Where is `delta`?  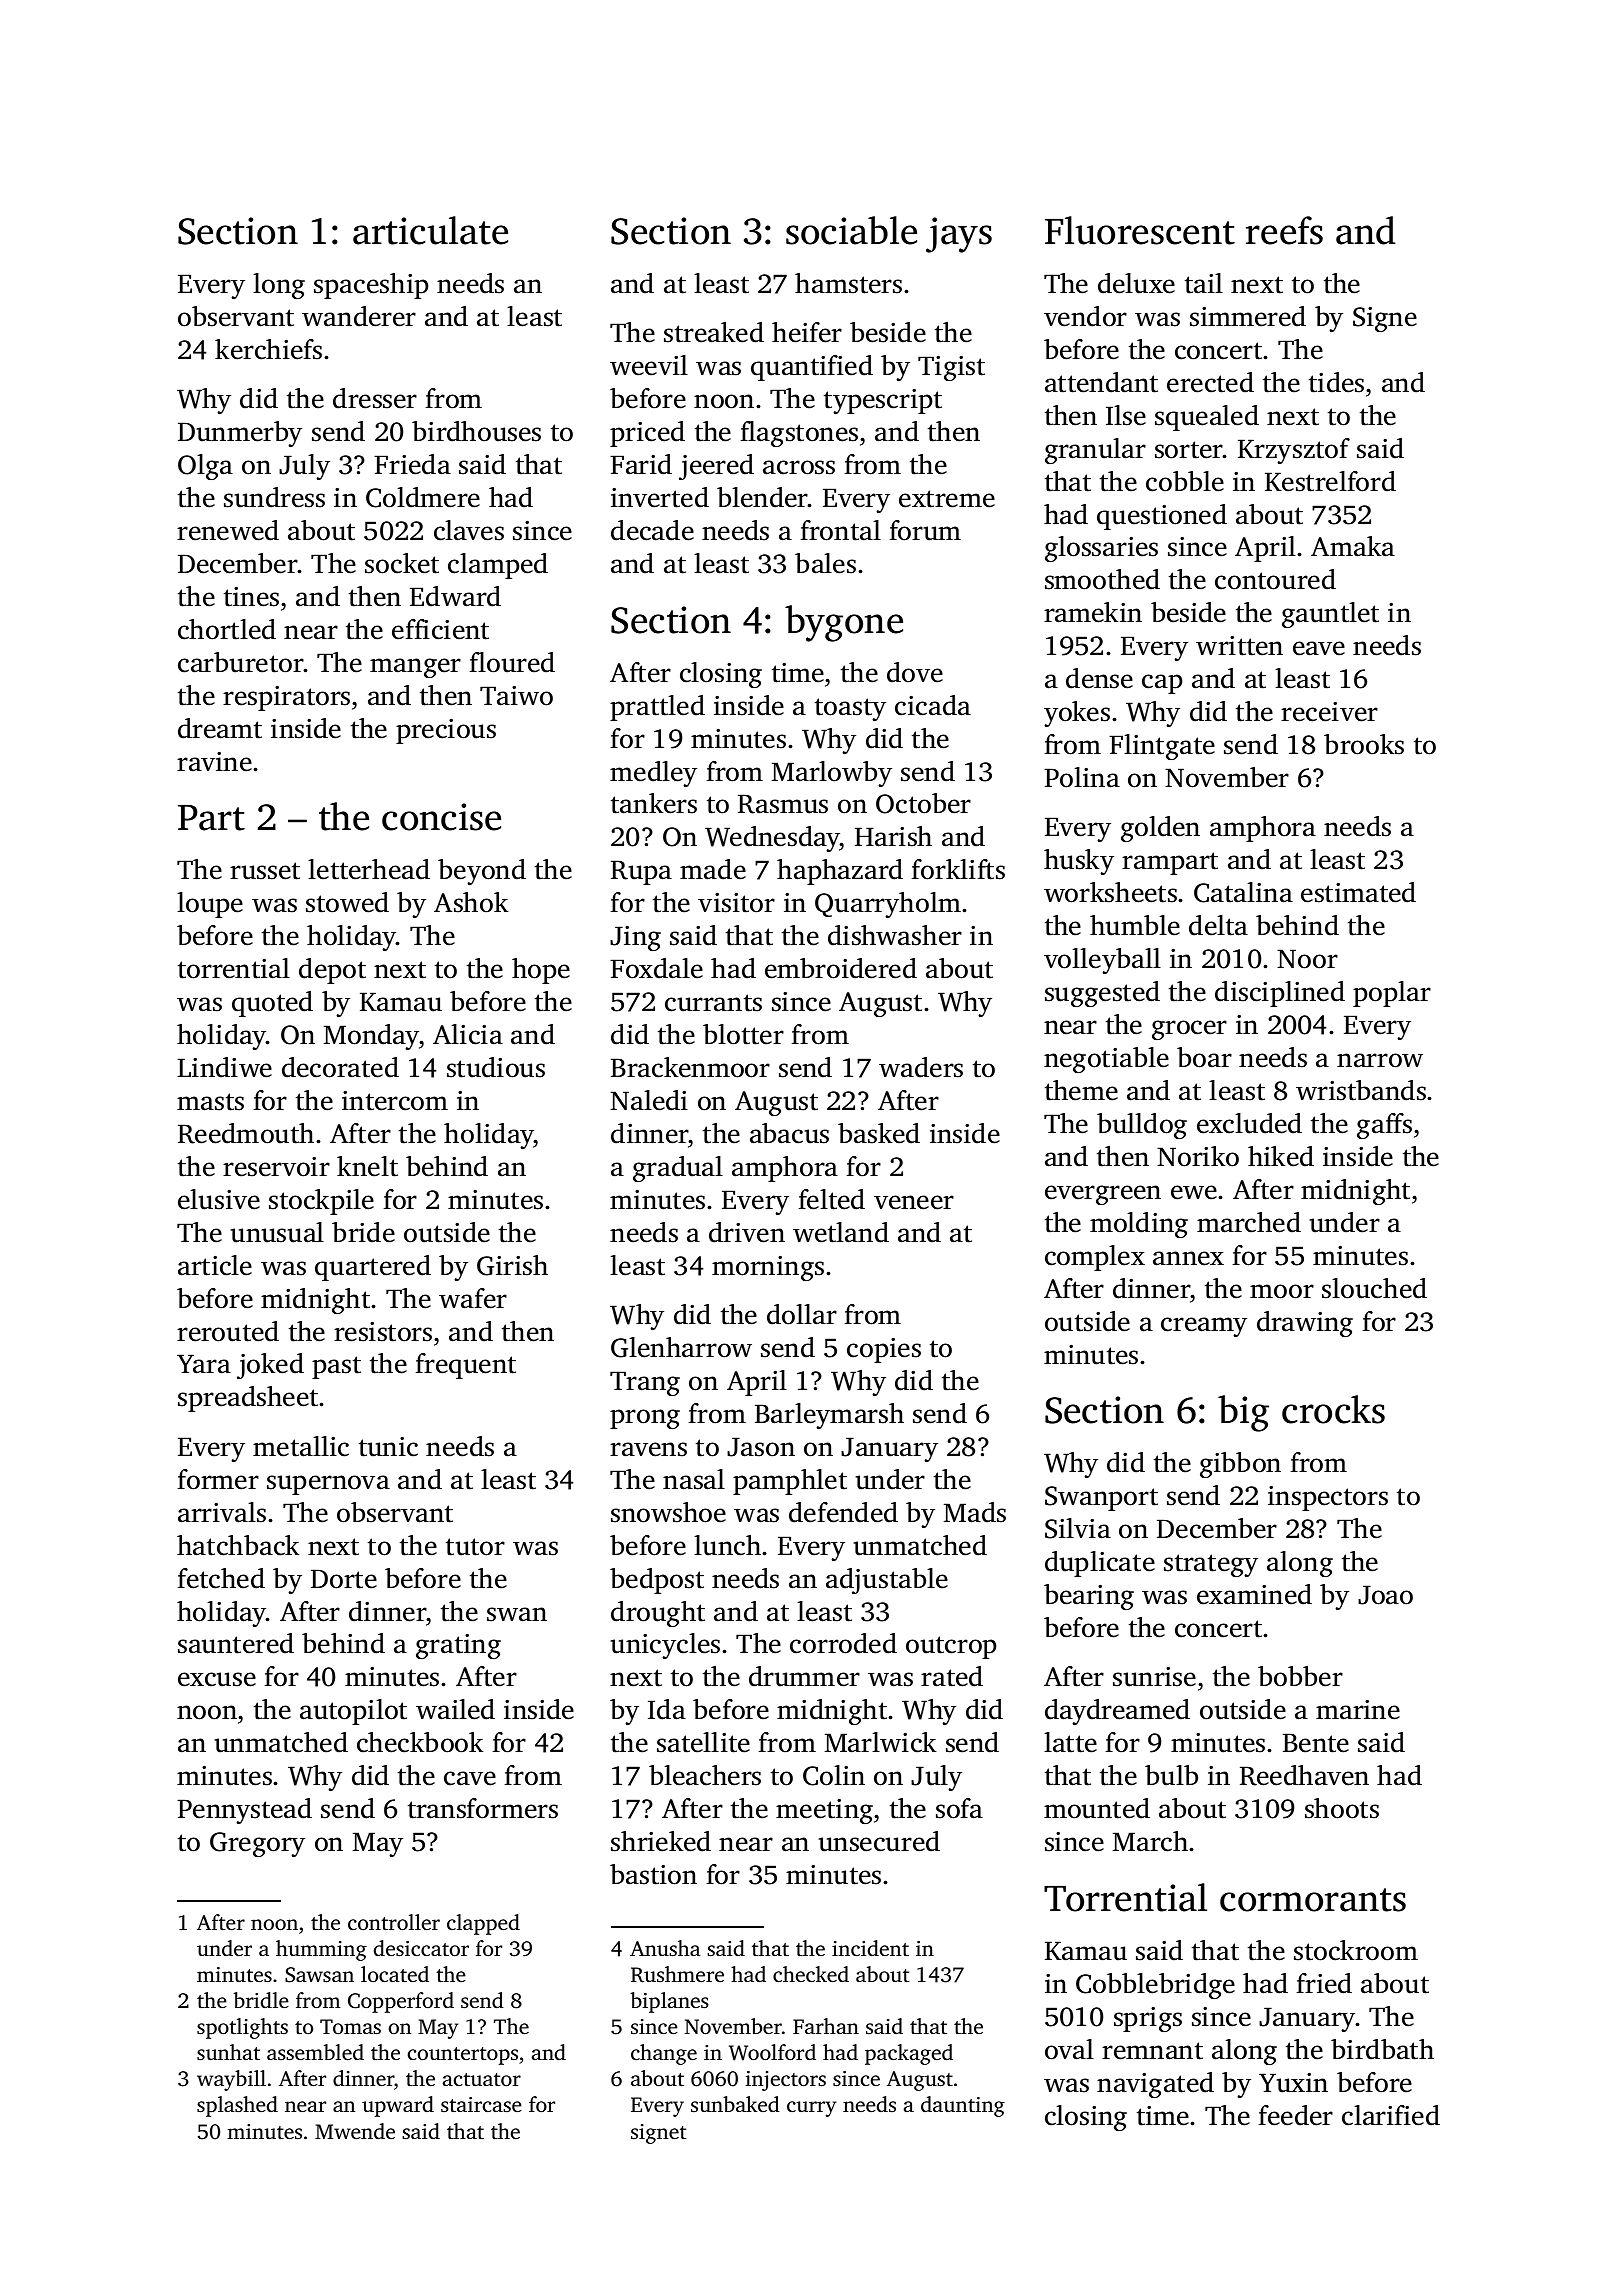 delta is located at coordinates (1218, 925).
